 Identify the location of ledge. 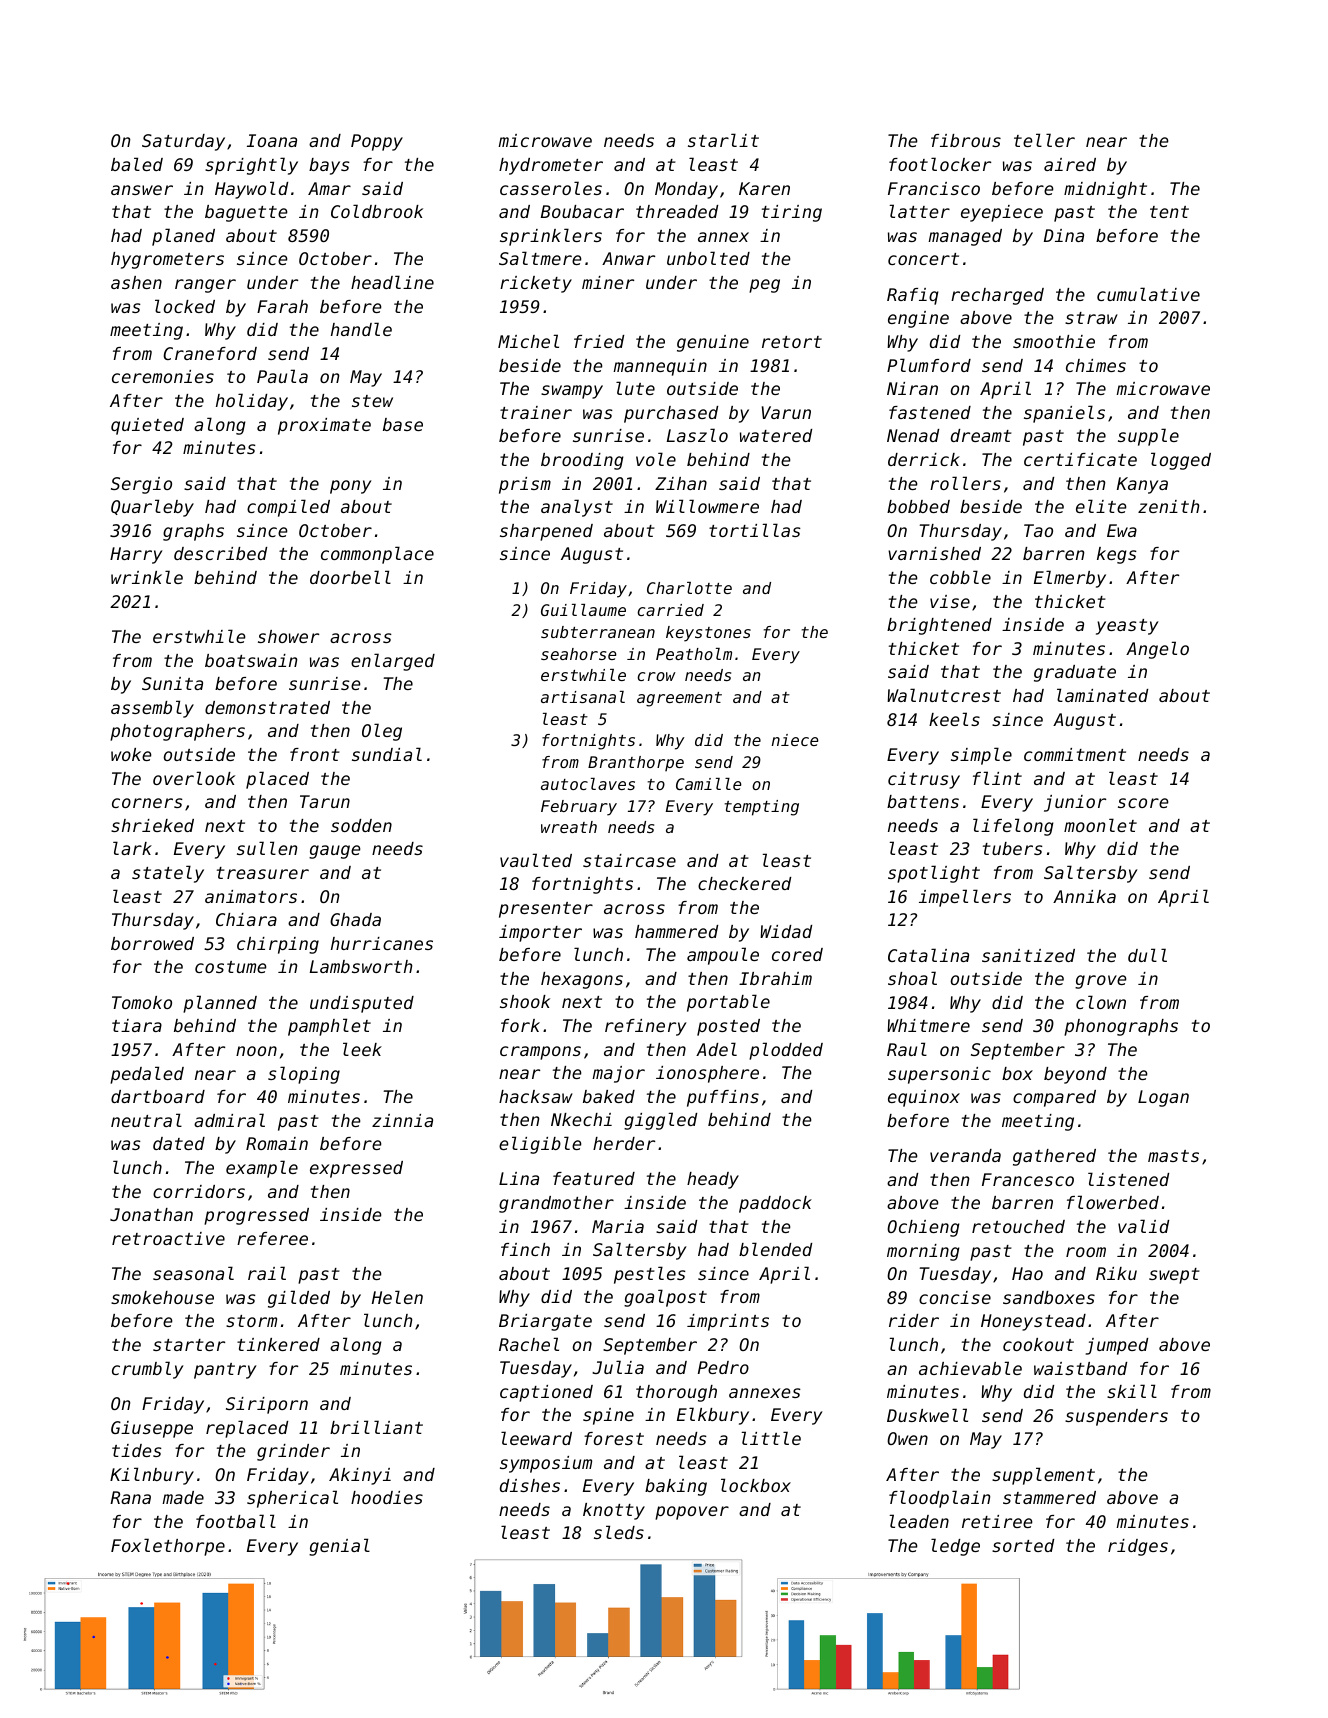
(955, 1547).
